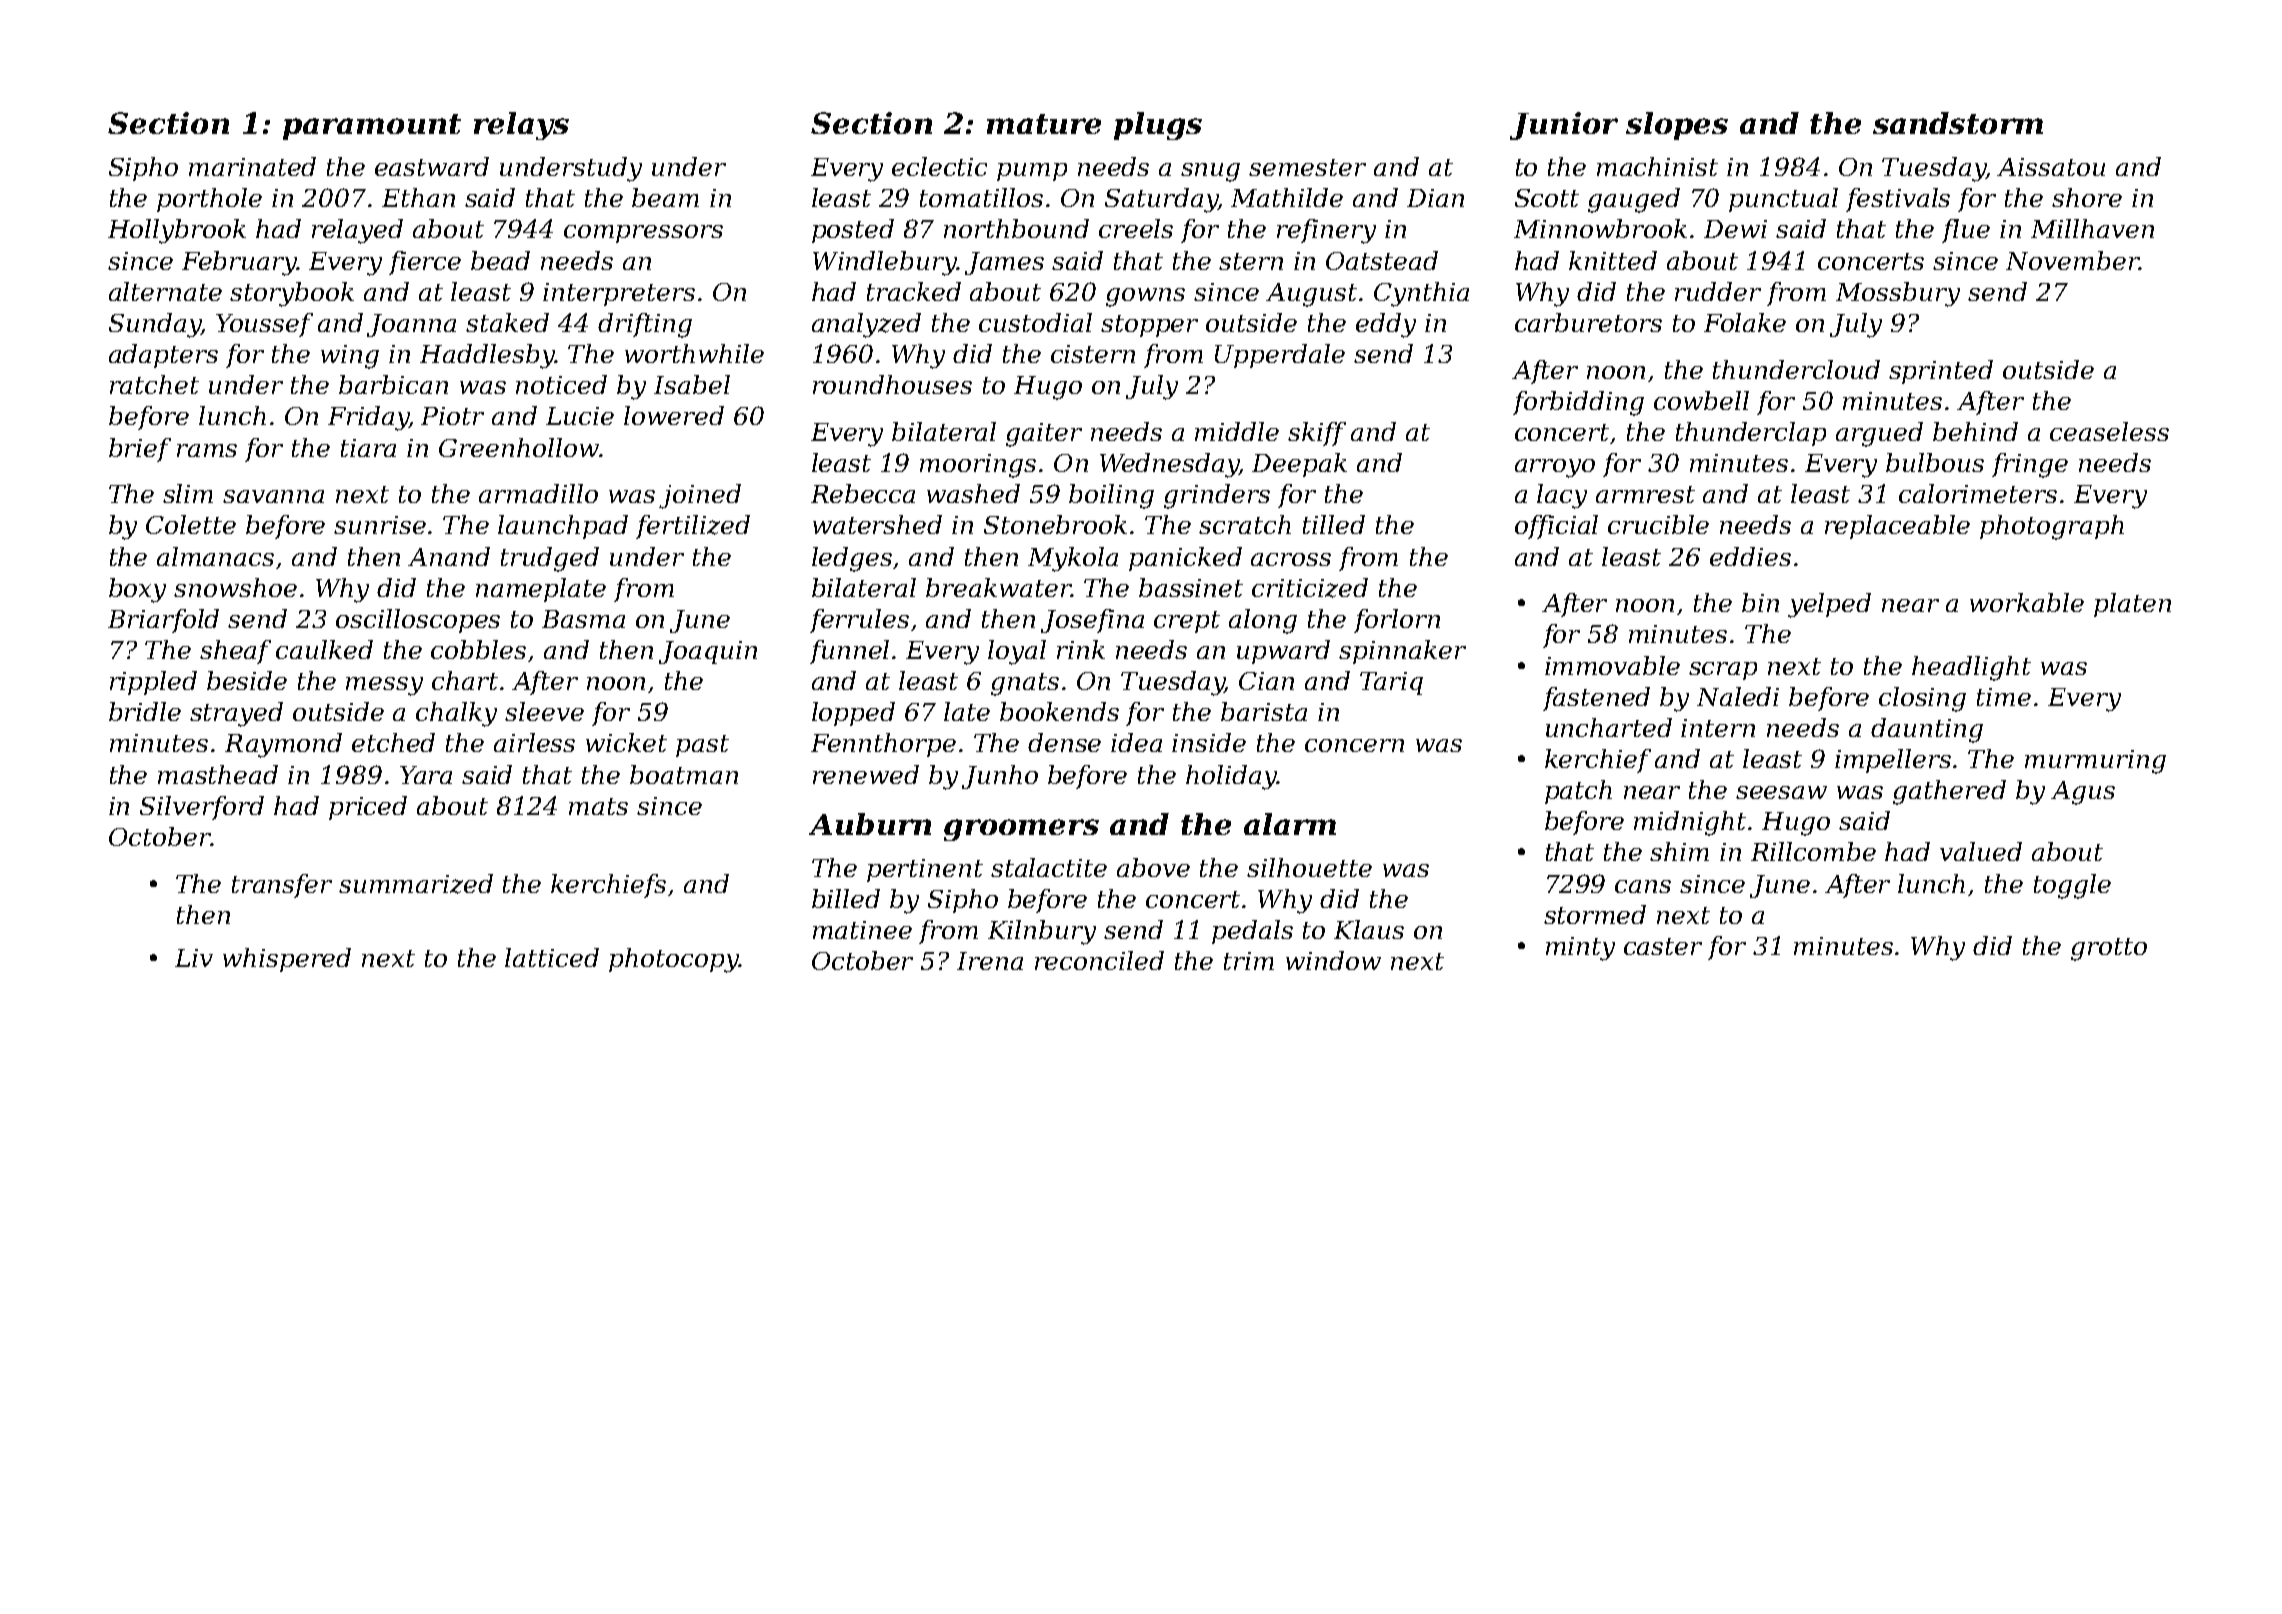 This screenshot has height=1614, width=2282. Describe the element at coordinates (1326, 231) in the screenshot. I see `refinery` at that location.
